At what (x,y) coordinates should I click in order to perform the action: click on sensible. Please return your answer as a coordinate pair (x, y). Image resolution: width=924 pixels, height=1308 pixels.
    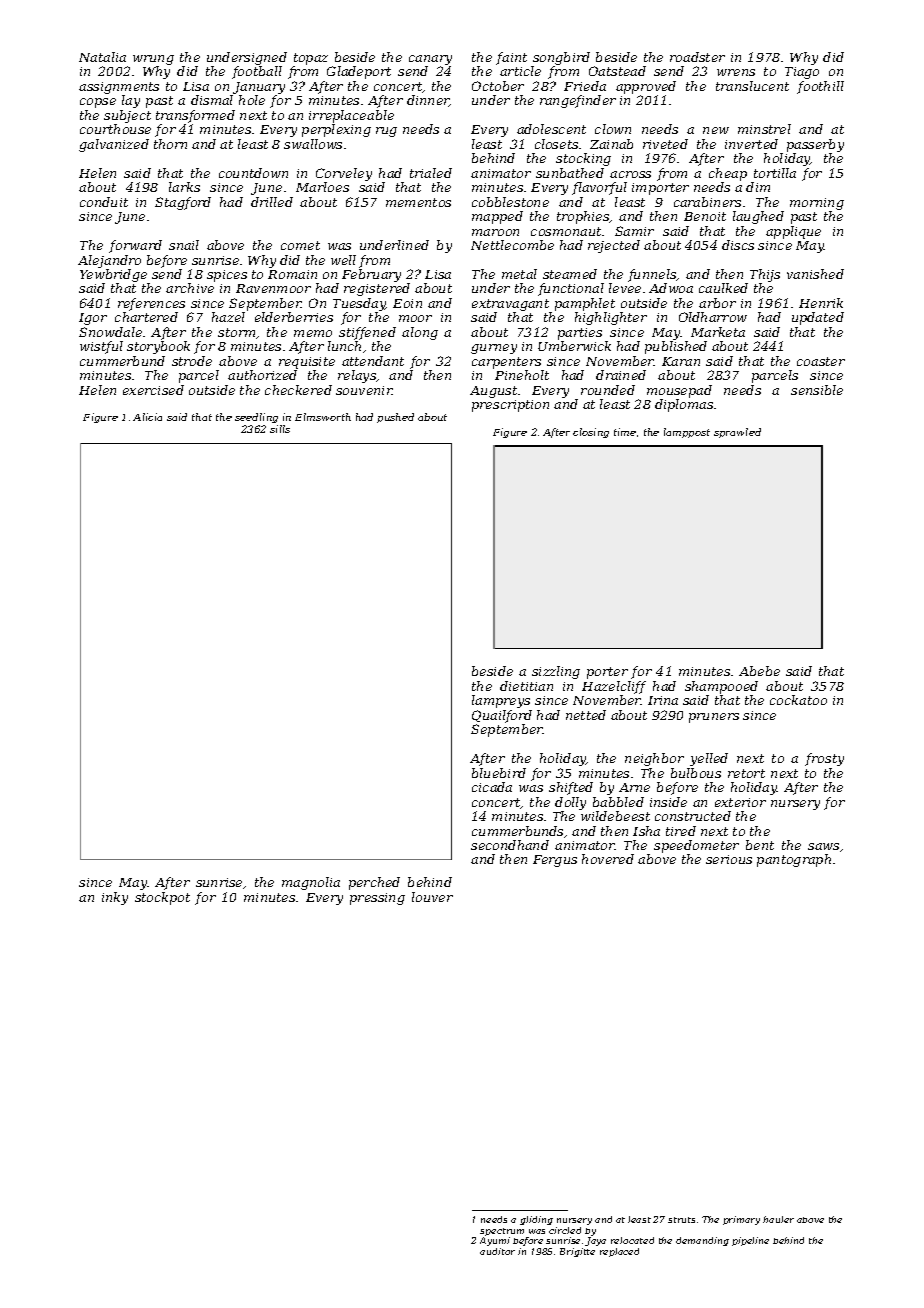
    Looking at the image, I should click on (817, 390).
